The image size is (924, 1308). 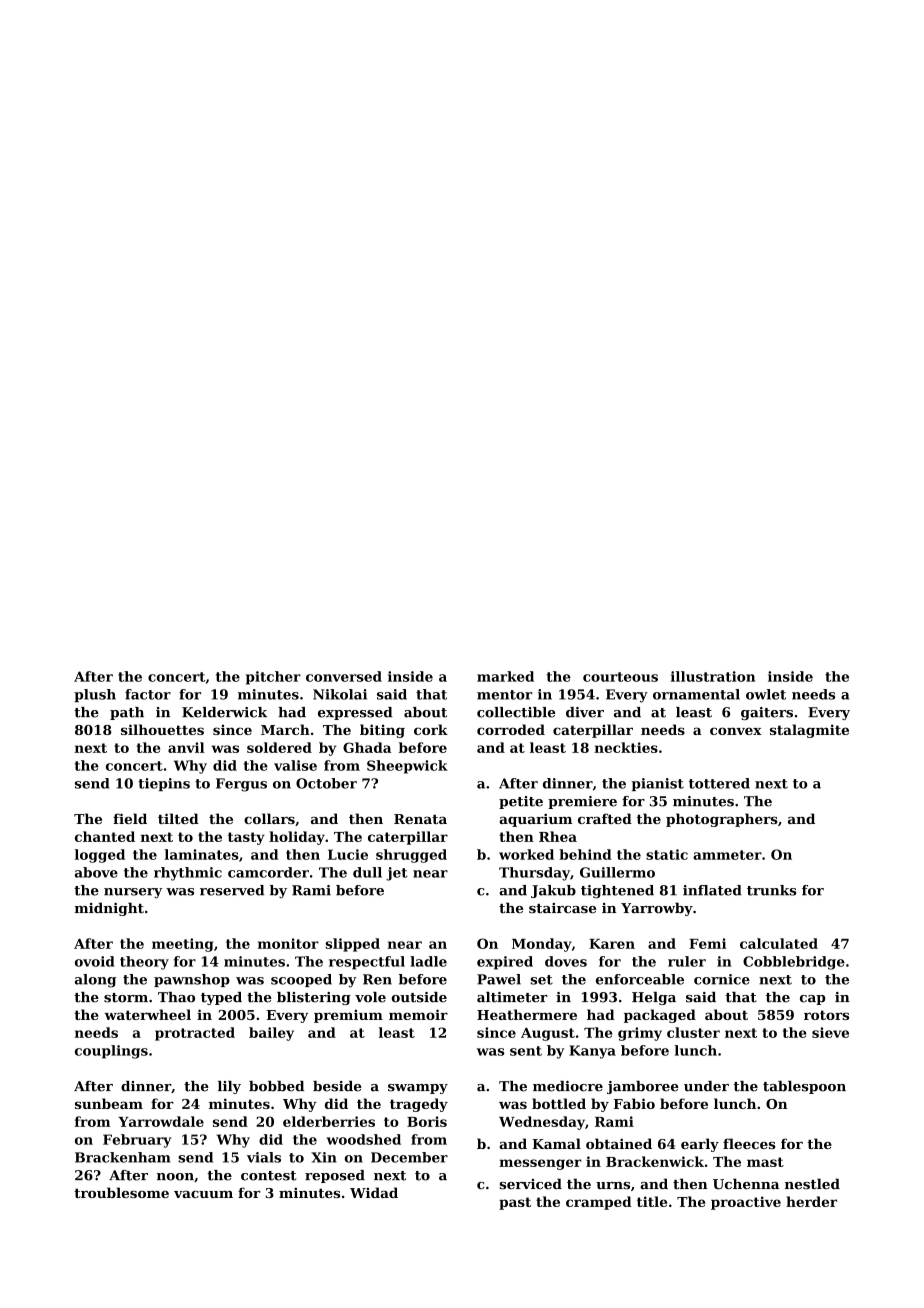 I want to click on pawnshop, so click(x=192, y=980).
